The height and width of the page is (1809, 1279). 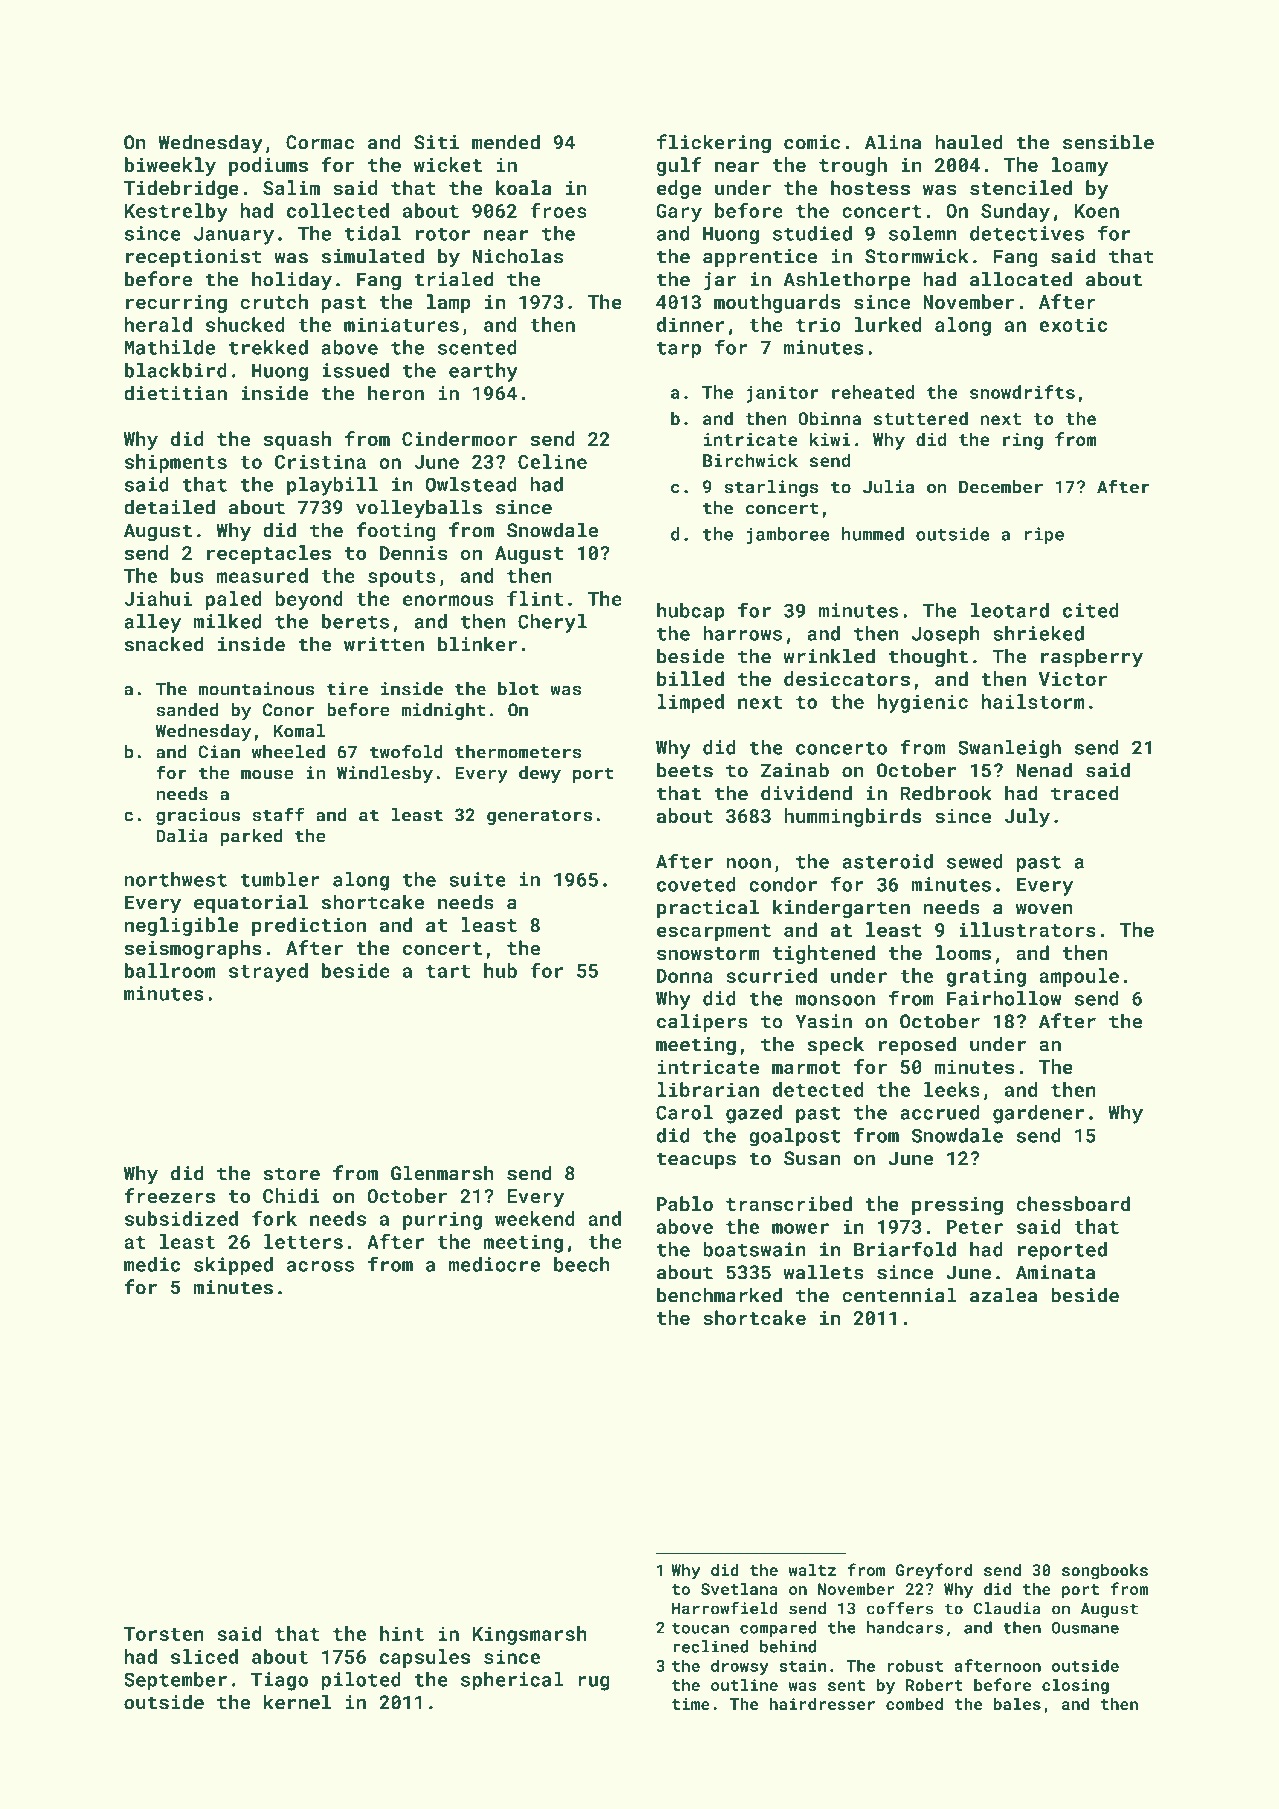 I want to click on Greyford, so click(x=934, y=1571).
